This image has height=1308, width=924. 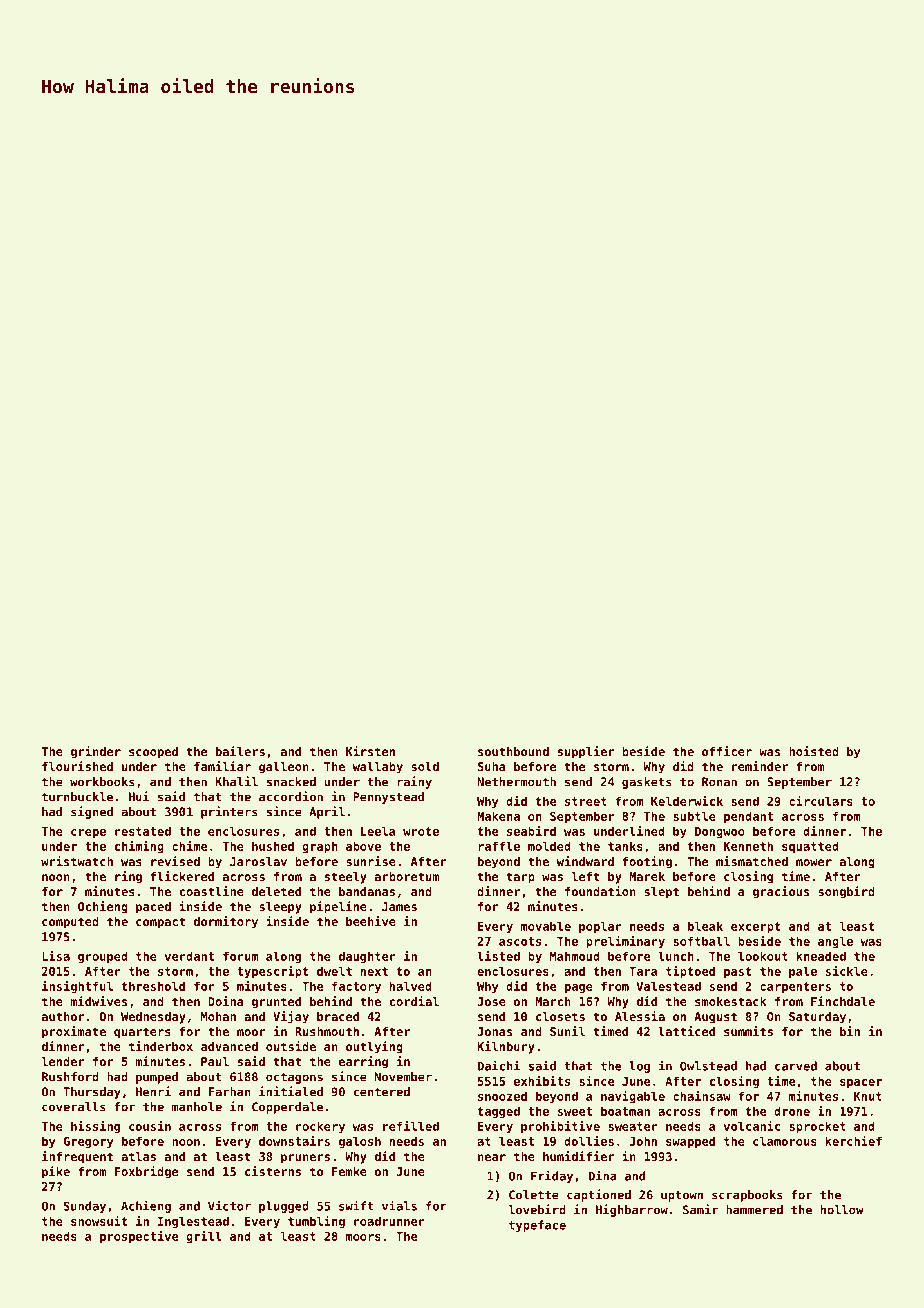 I want to click on Wednesday, so click(x=153, y=1018).
